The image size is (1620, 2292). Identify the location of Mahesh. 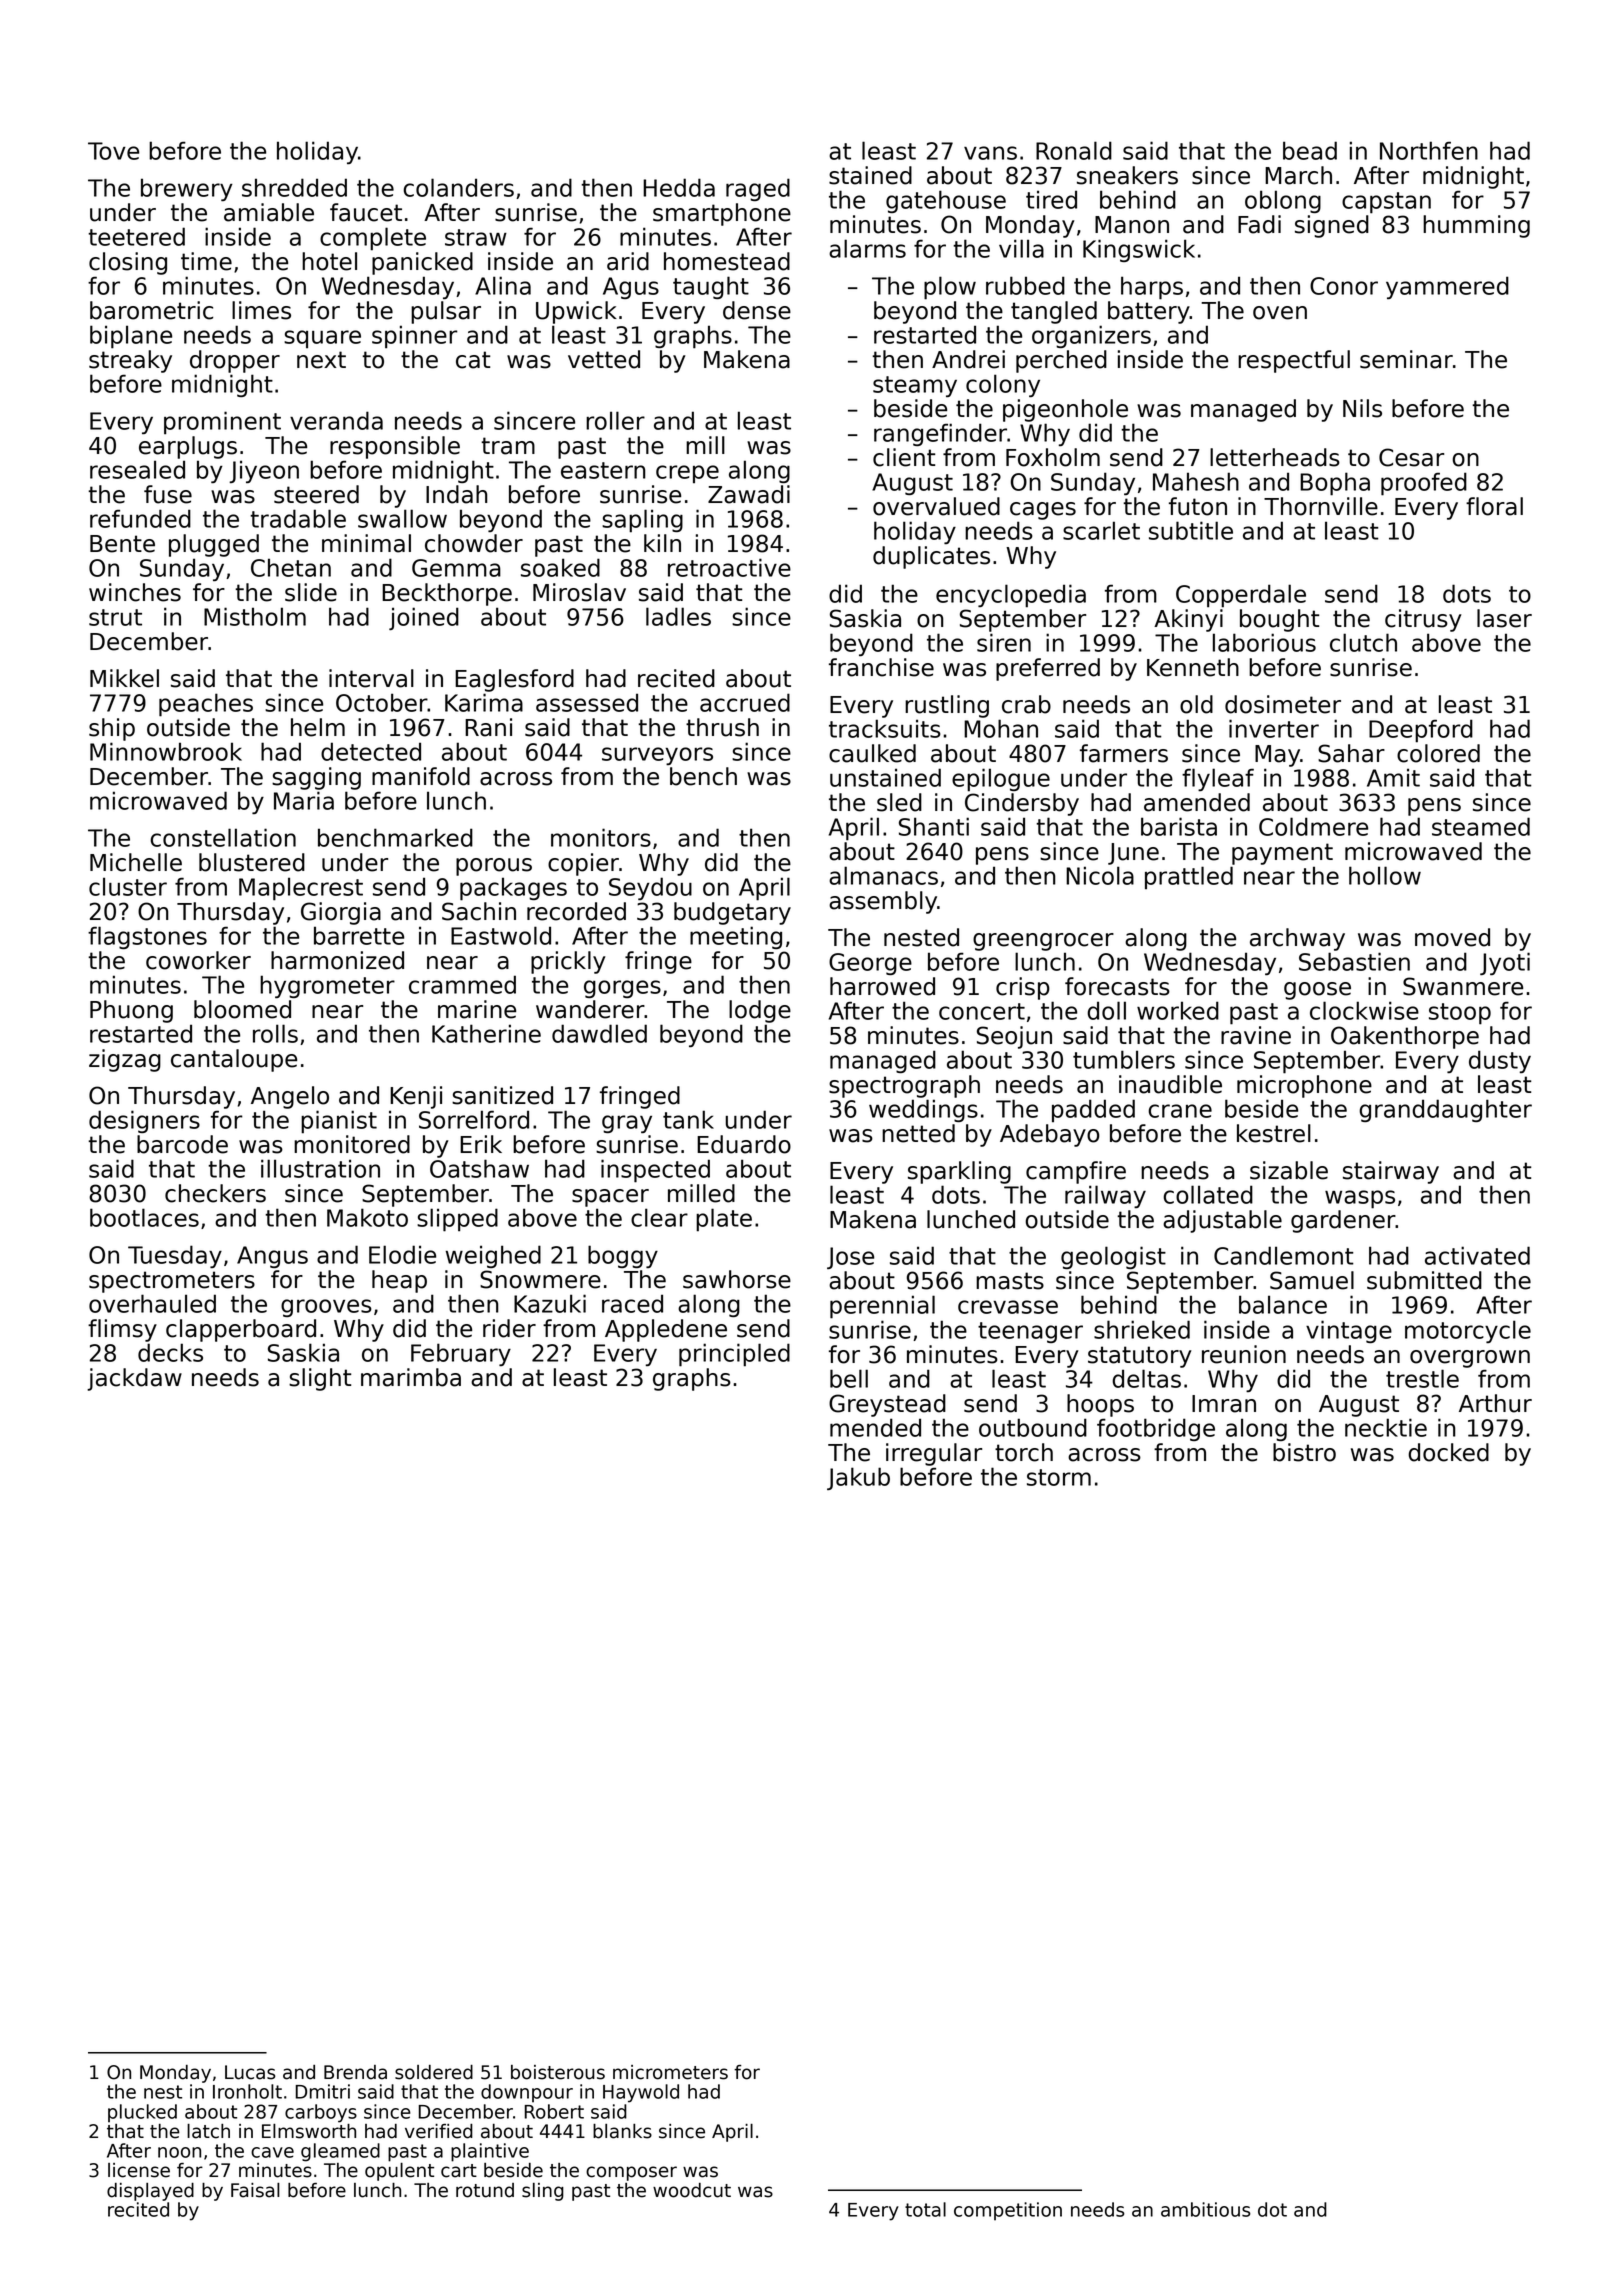
(1196, 481).
